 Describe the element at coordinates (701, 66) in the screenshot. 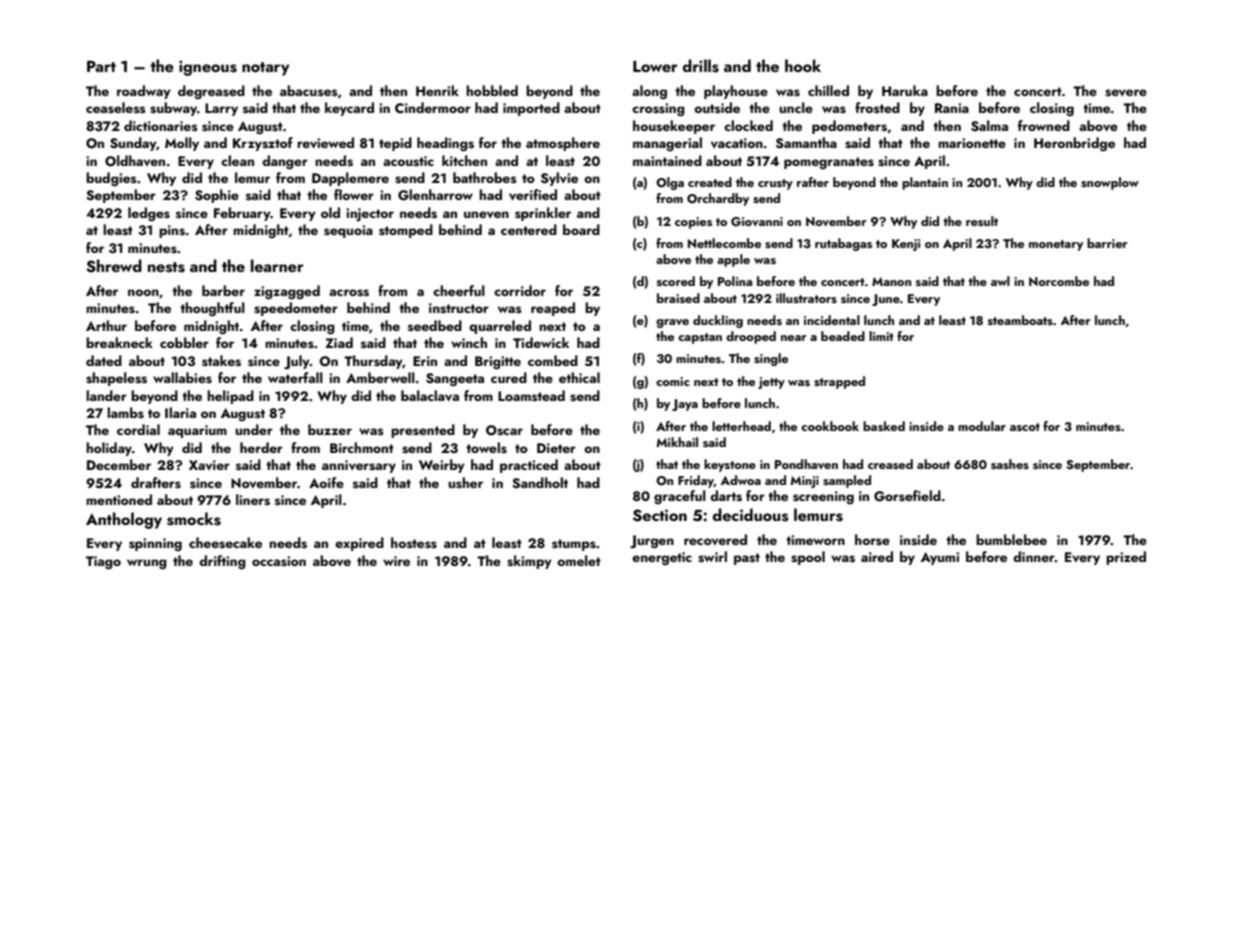

I see `drills` at that location.
